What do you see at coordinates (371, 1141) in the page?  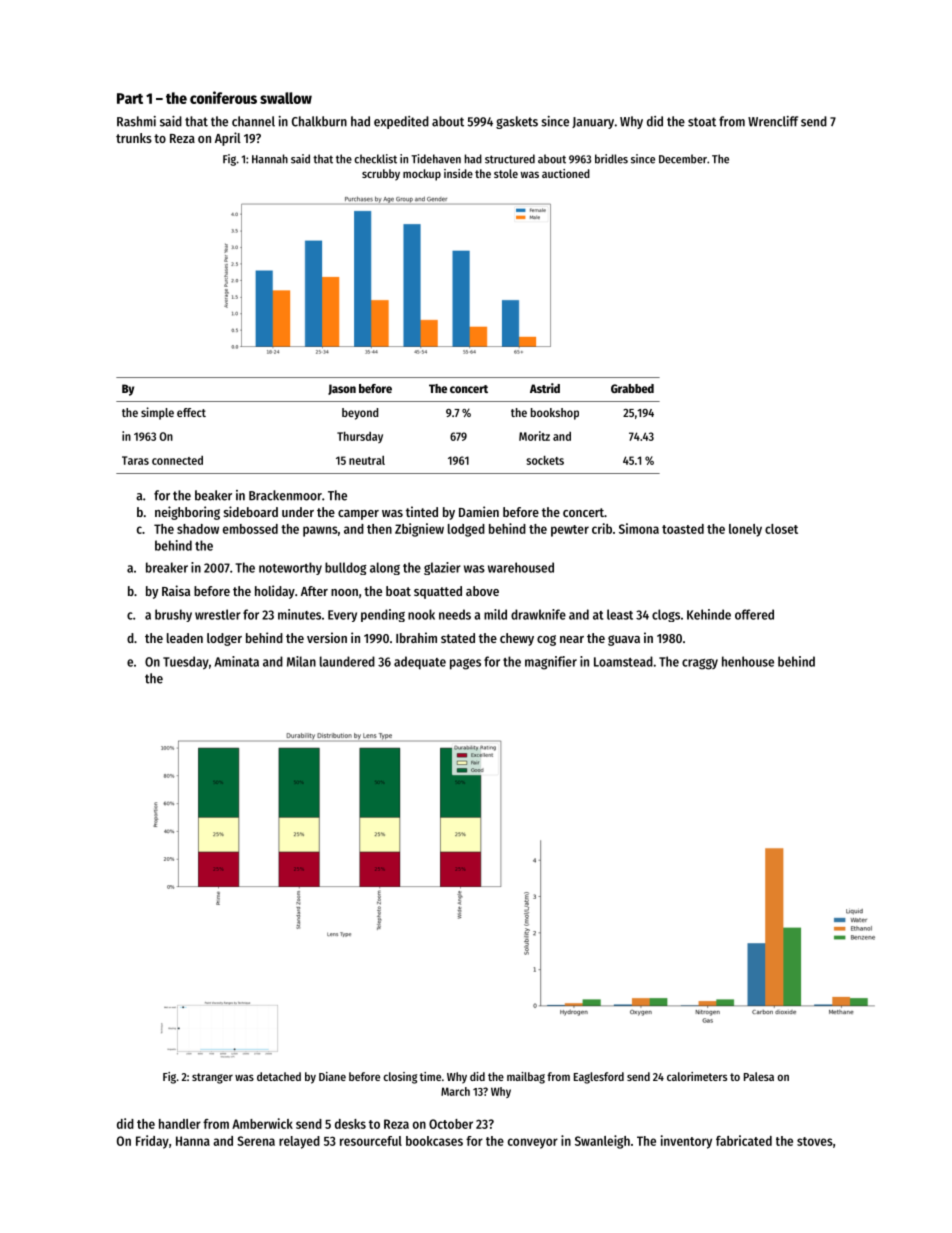 I see `resourceful` at bounding box center [371, 1141].
